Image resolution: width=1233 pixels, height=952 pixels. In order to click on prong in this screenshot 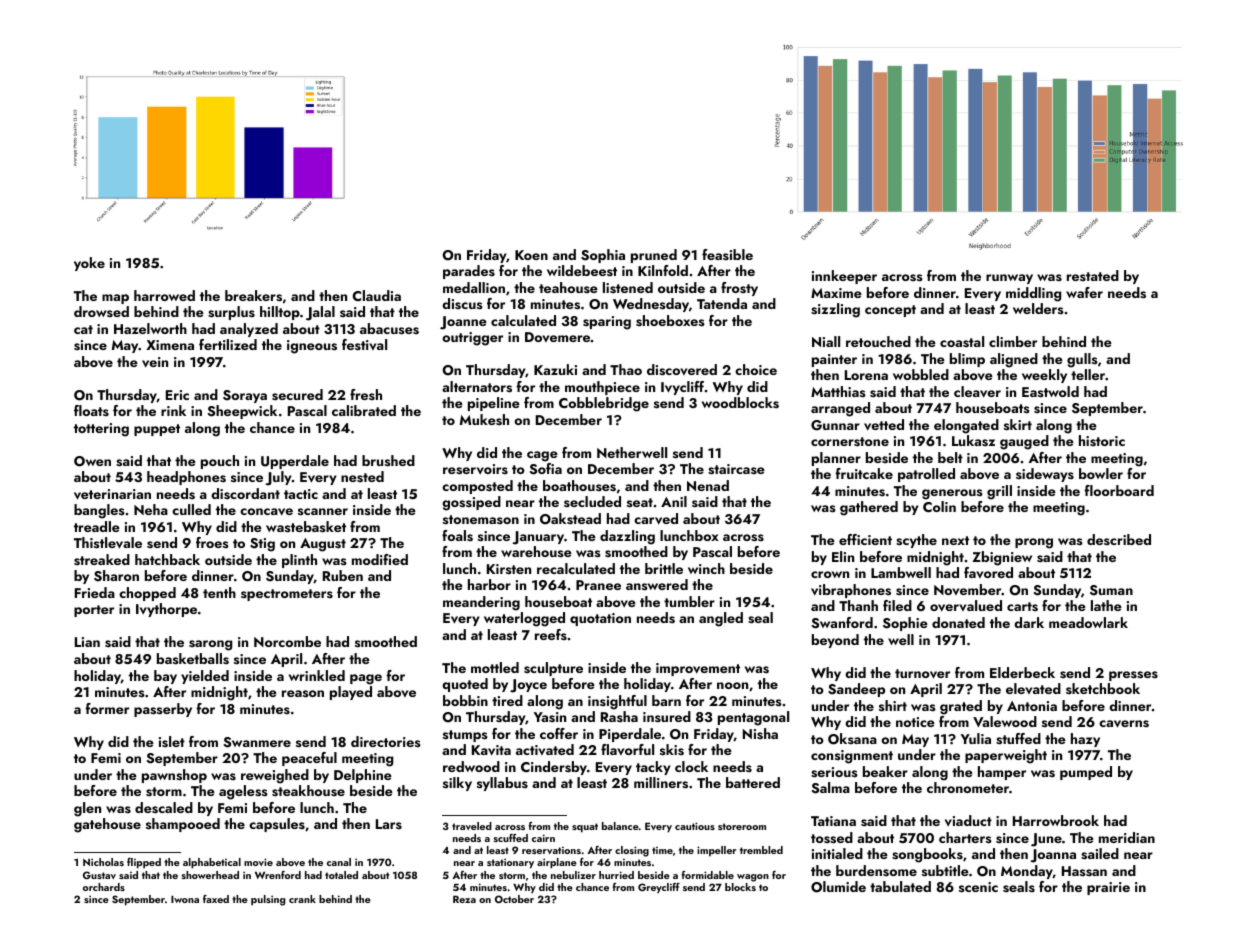, I will do `click(1034, 543)`.
